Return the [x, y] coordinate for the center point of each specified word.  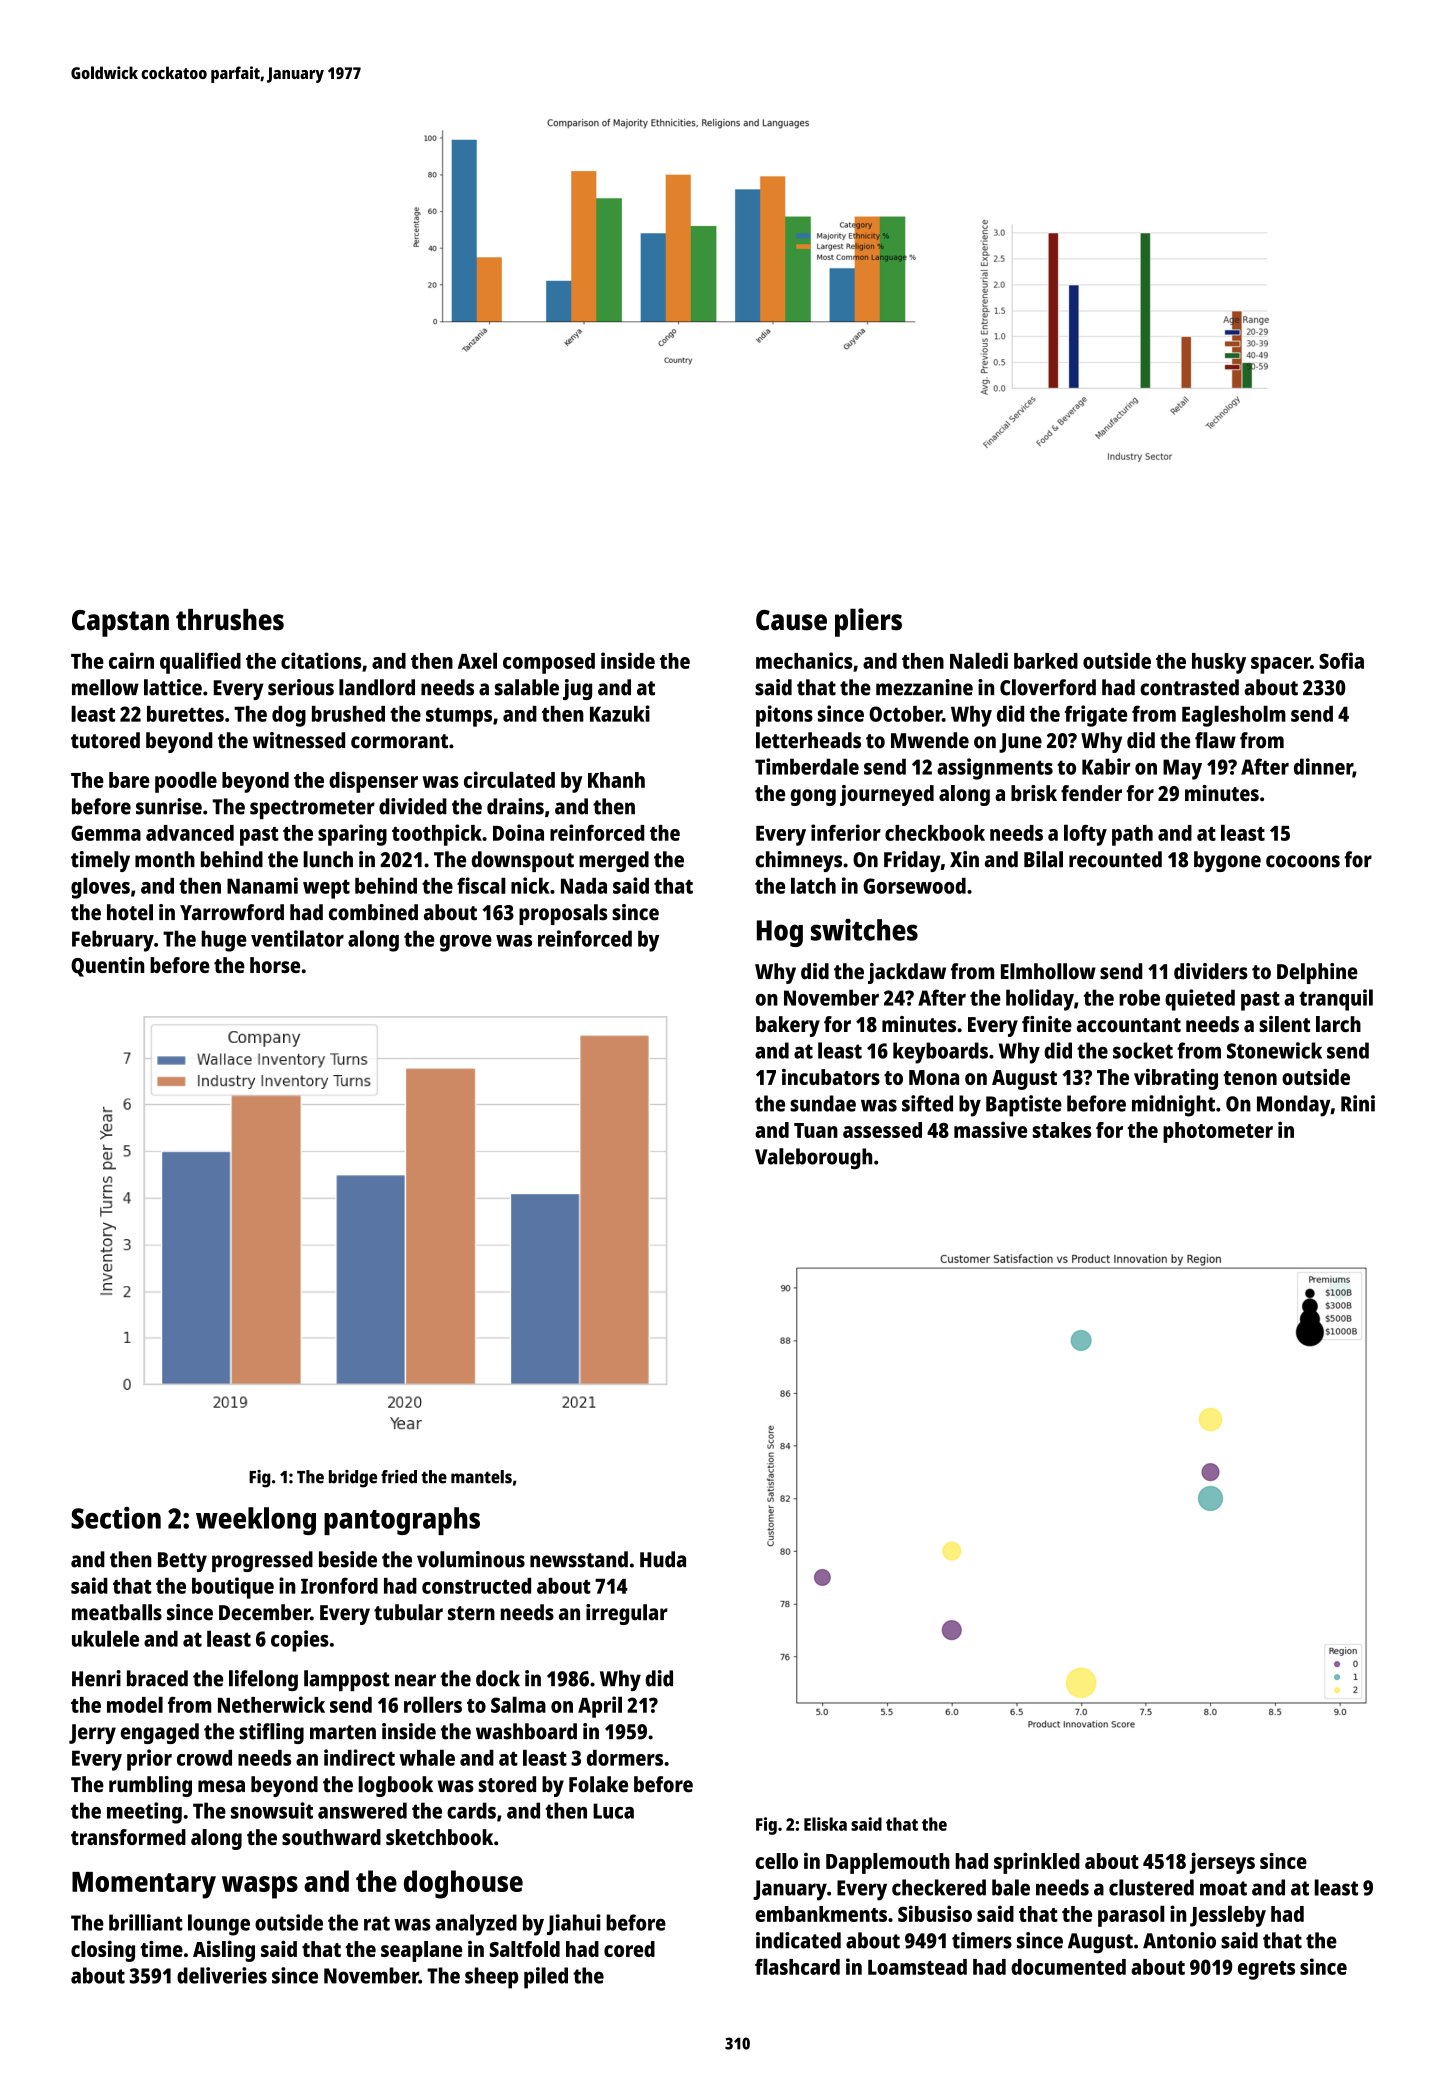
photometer [1218, 1132]
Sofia [1341, 660]
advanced [190, 833]
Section [116, 1518]
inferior [846, 832]
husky [1219, 663]
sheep [492, 1978]
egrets [1266, 1970]
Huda [663, 1559]
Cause [791, 620]
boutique [233, 1588]
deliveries [222, 1975]
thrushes [230, 620]
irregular [627, 1614]
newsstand [579, 1559]
